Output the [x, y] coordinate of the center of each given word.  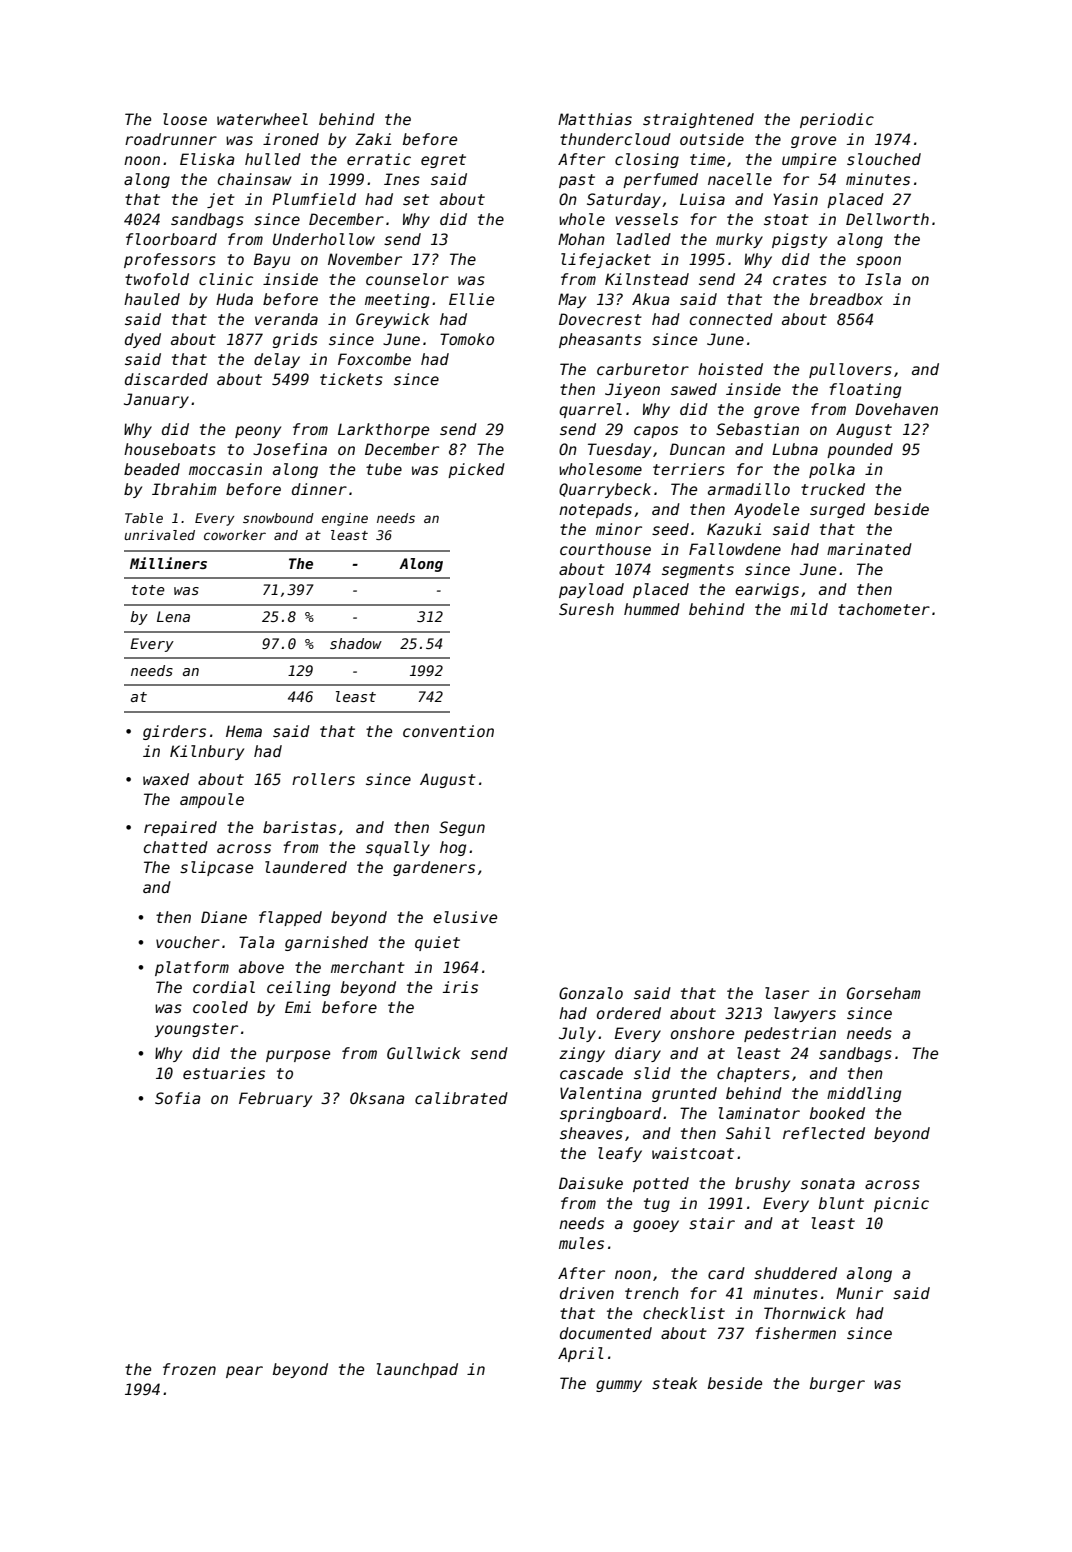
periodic [837, 120]
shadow [356, 643]
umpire [809, 160]
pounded [860, 450]
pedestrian [790, 1034]
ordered [629, 1013]
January [156, 400]
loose [185, 119]
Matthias [595, 119]
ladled [644, 239]
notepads [595, 510]
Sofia [177, 1098]
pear [244, 1372]
